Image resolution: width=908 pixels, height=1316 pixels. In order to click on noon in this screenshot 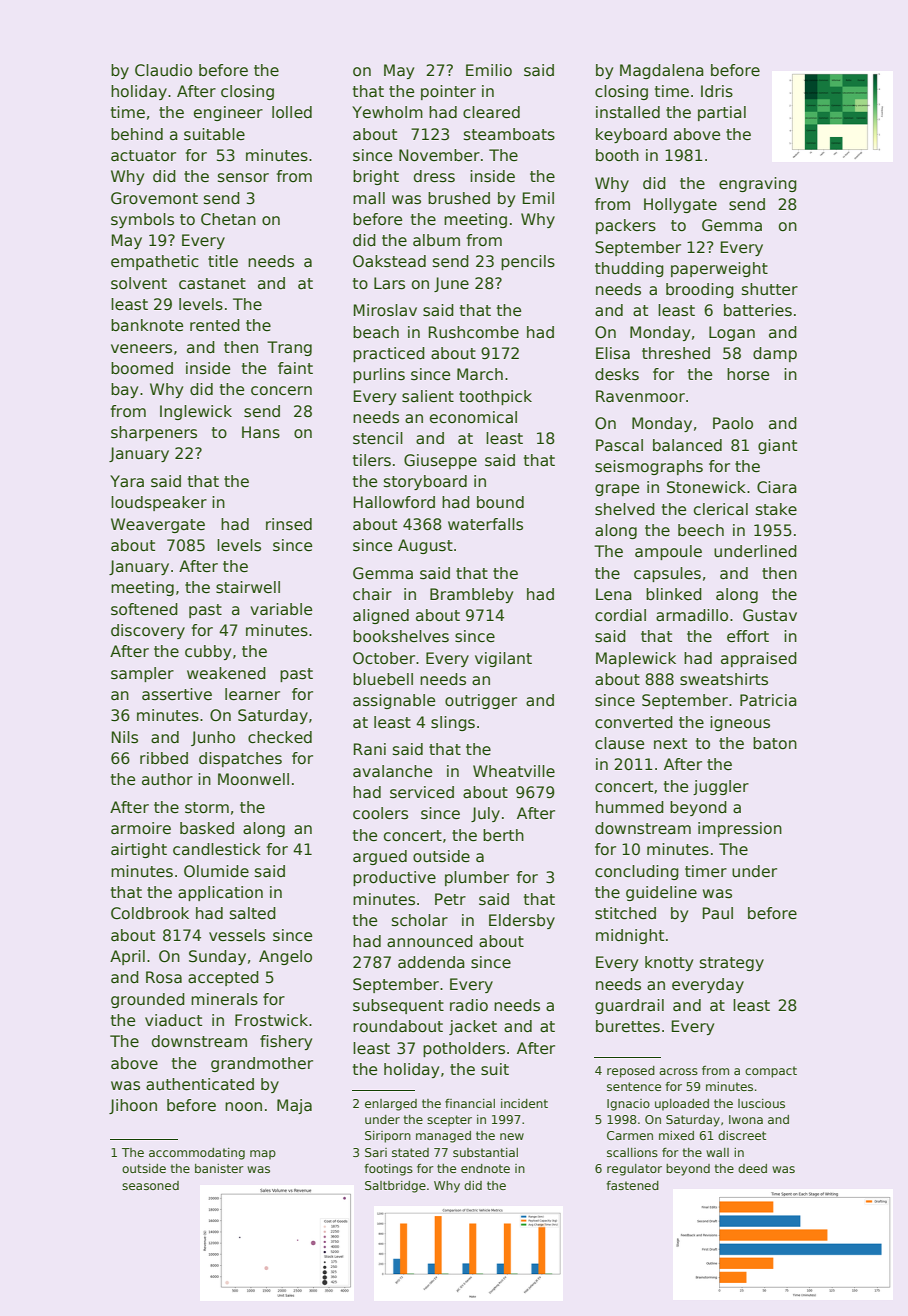, I will do `click(243, 1106)`.
